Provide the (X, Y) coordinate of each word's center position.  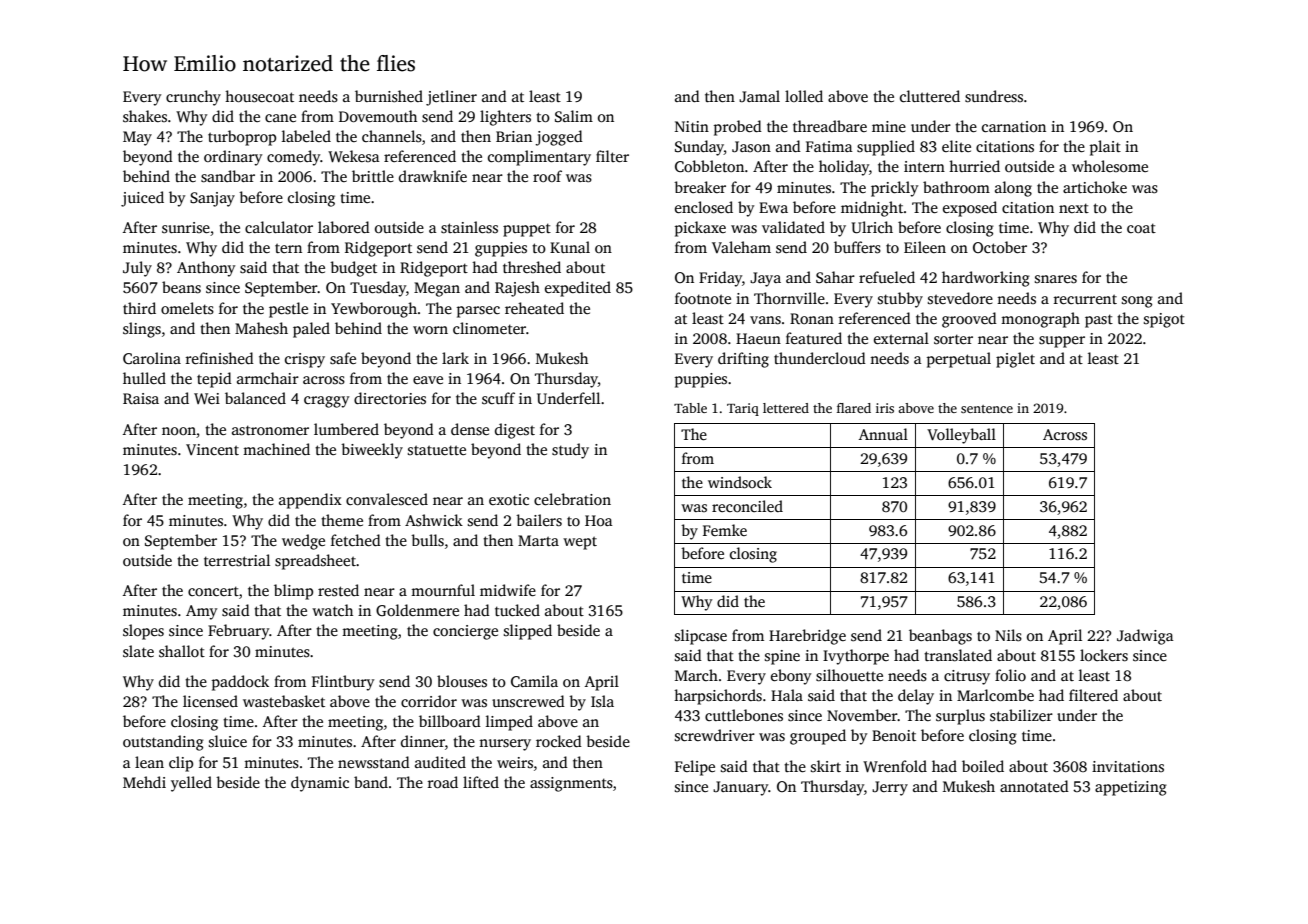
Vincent (212, 449)
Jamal (759, 96)
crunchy (193, 98)
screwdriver (715, 735)
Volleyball (961, 436)
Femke (725, 530)
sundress (994, 96)
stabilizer (1021, 715)
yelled (191, 784)
